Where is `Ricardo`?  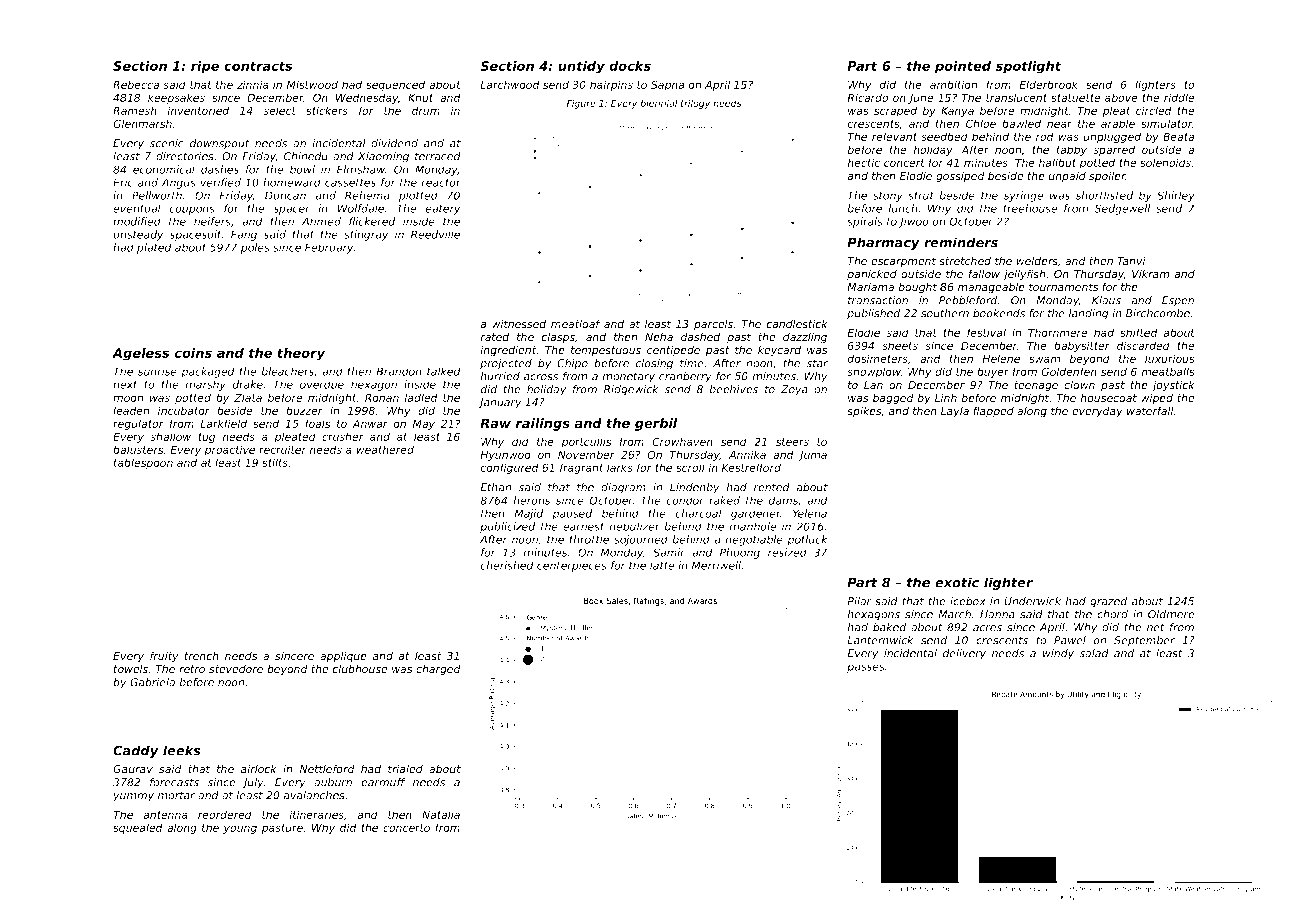
Ricardo is located at coordinates (867, 97).
